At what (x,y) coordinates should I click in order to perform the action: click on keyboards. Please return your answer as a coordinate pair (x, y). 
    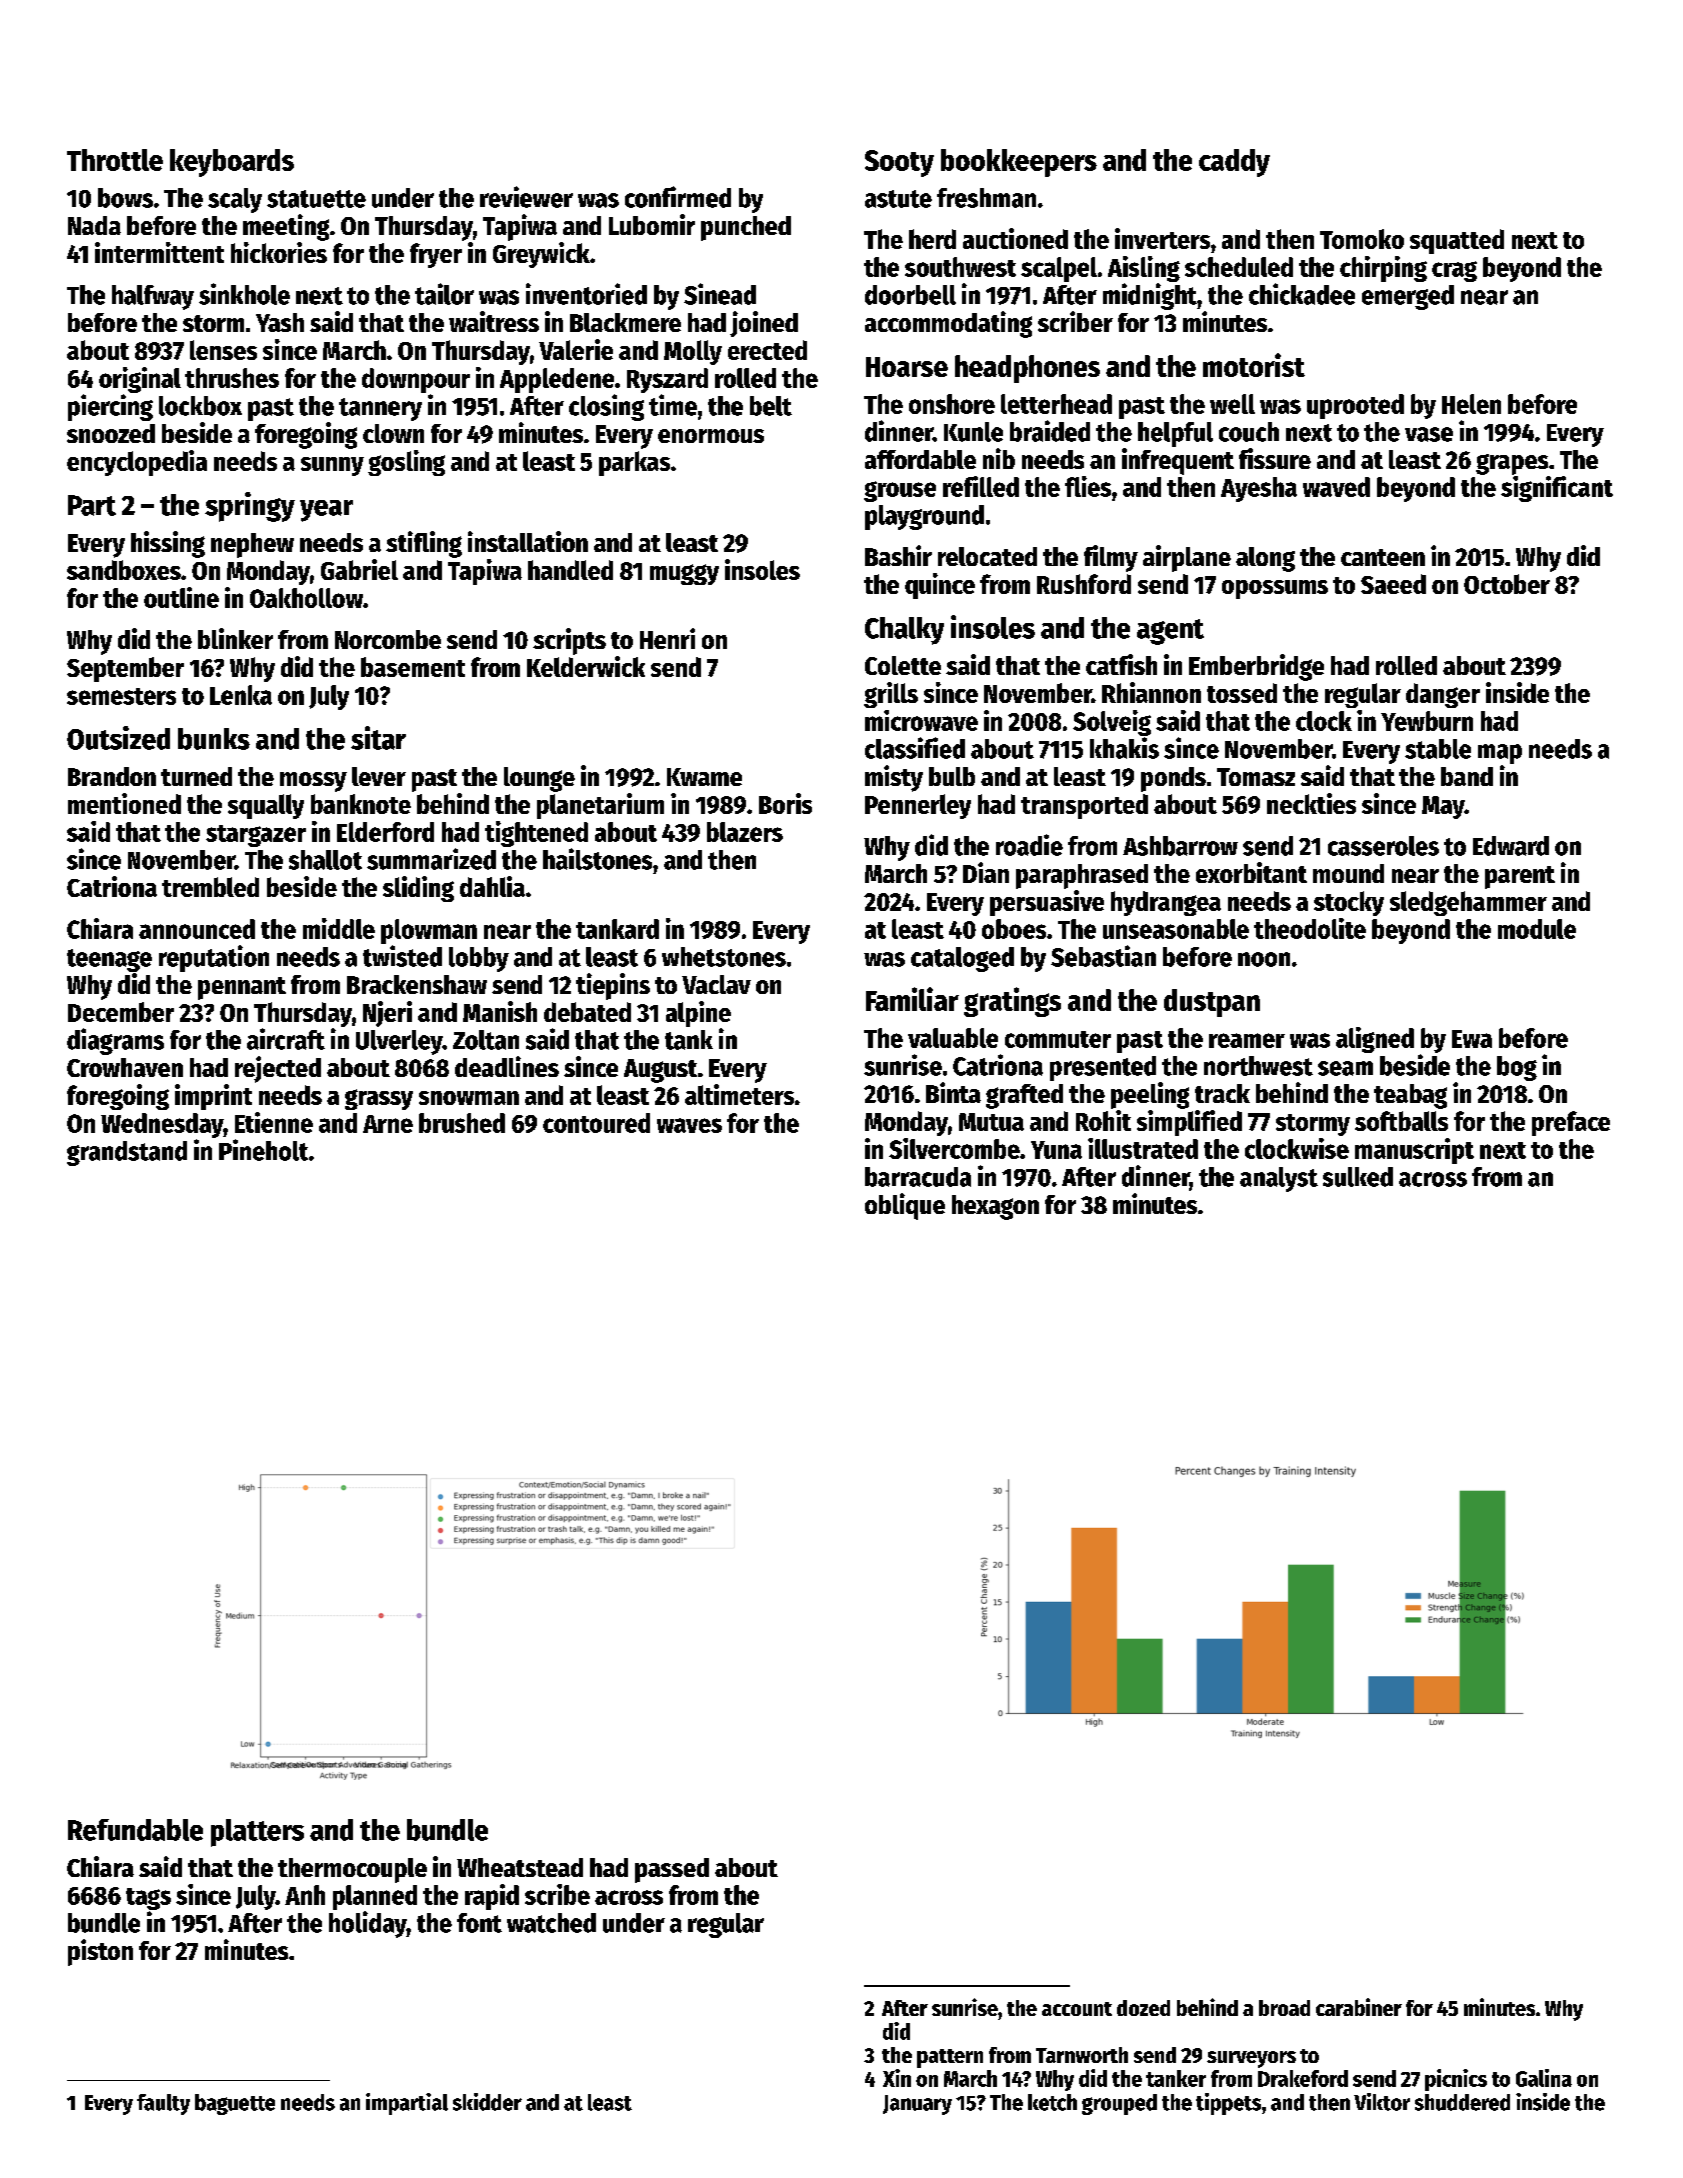
    Looking at the image, I should click on (232, 163).
